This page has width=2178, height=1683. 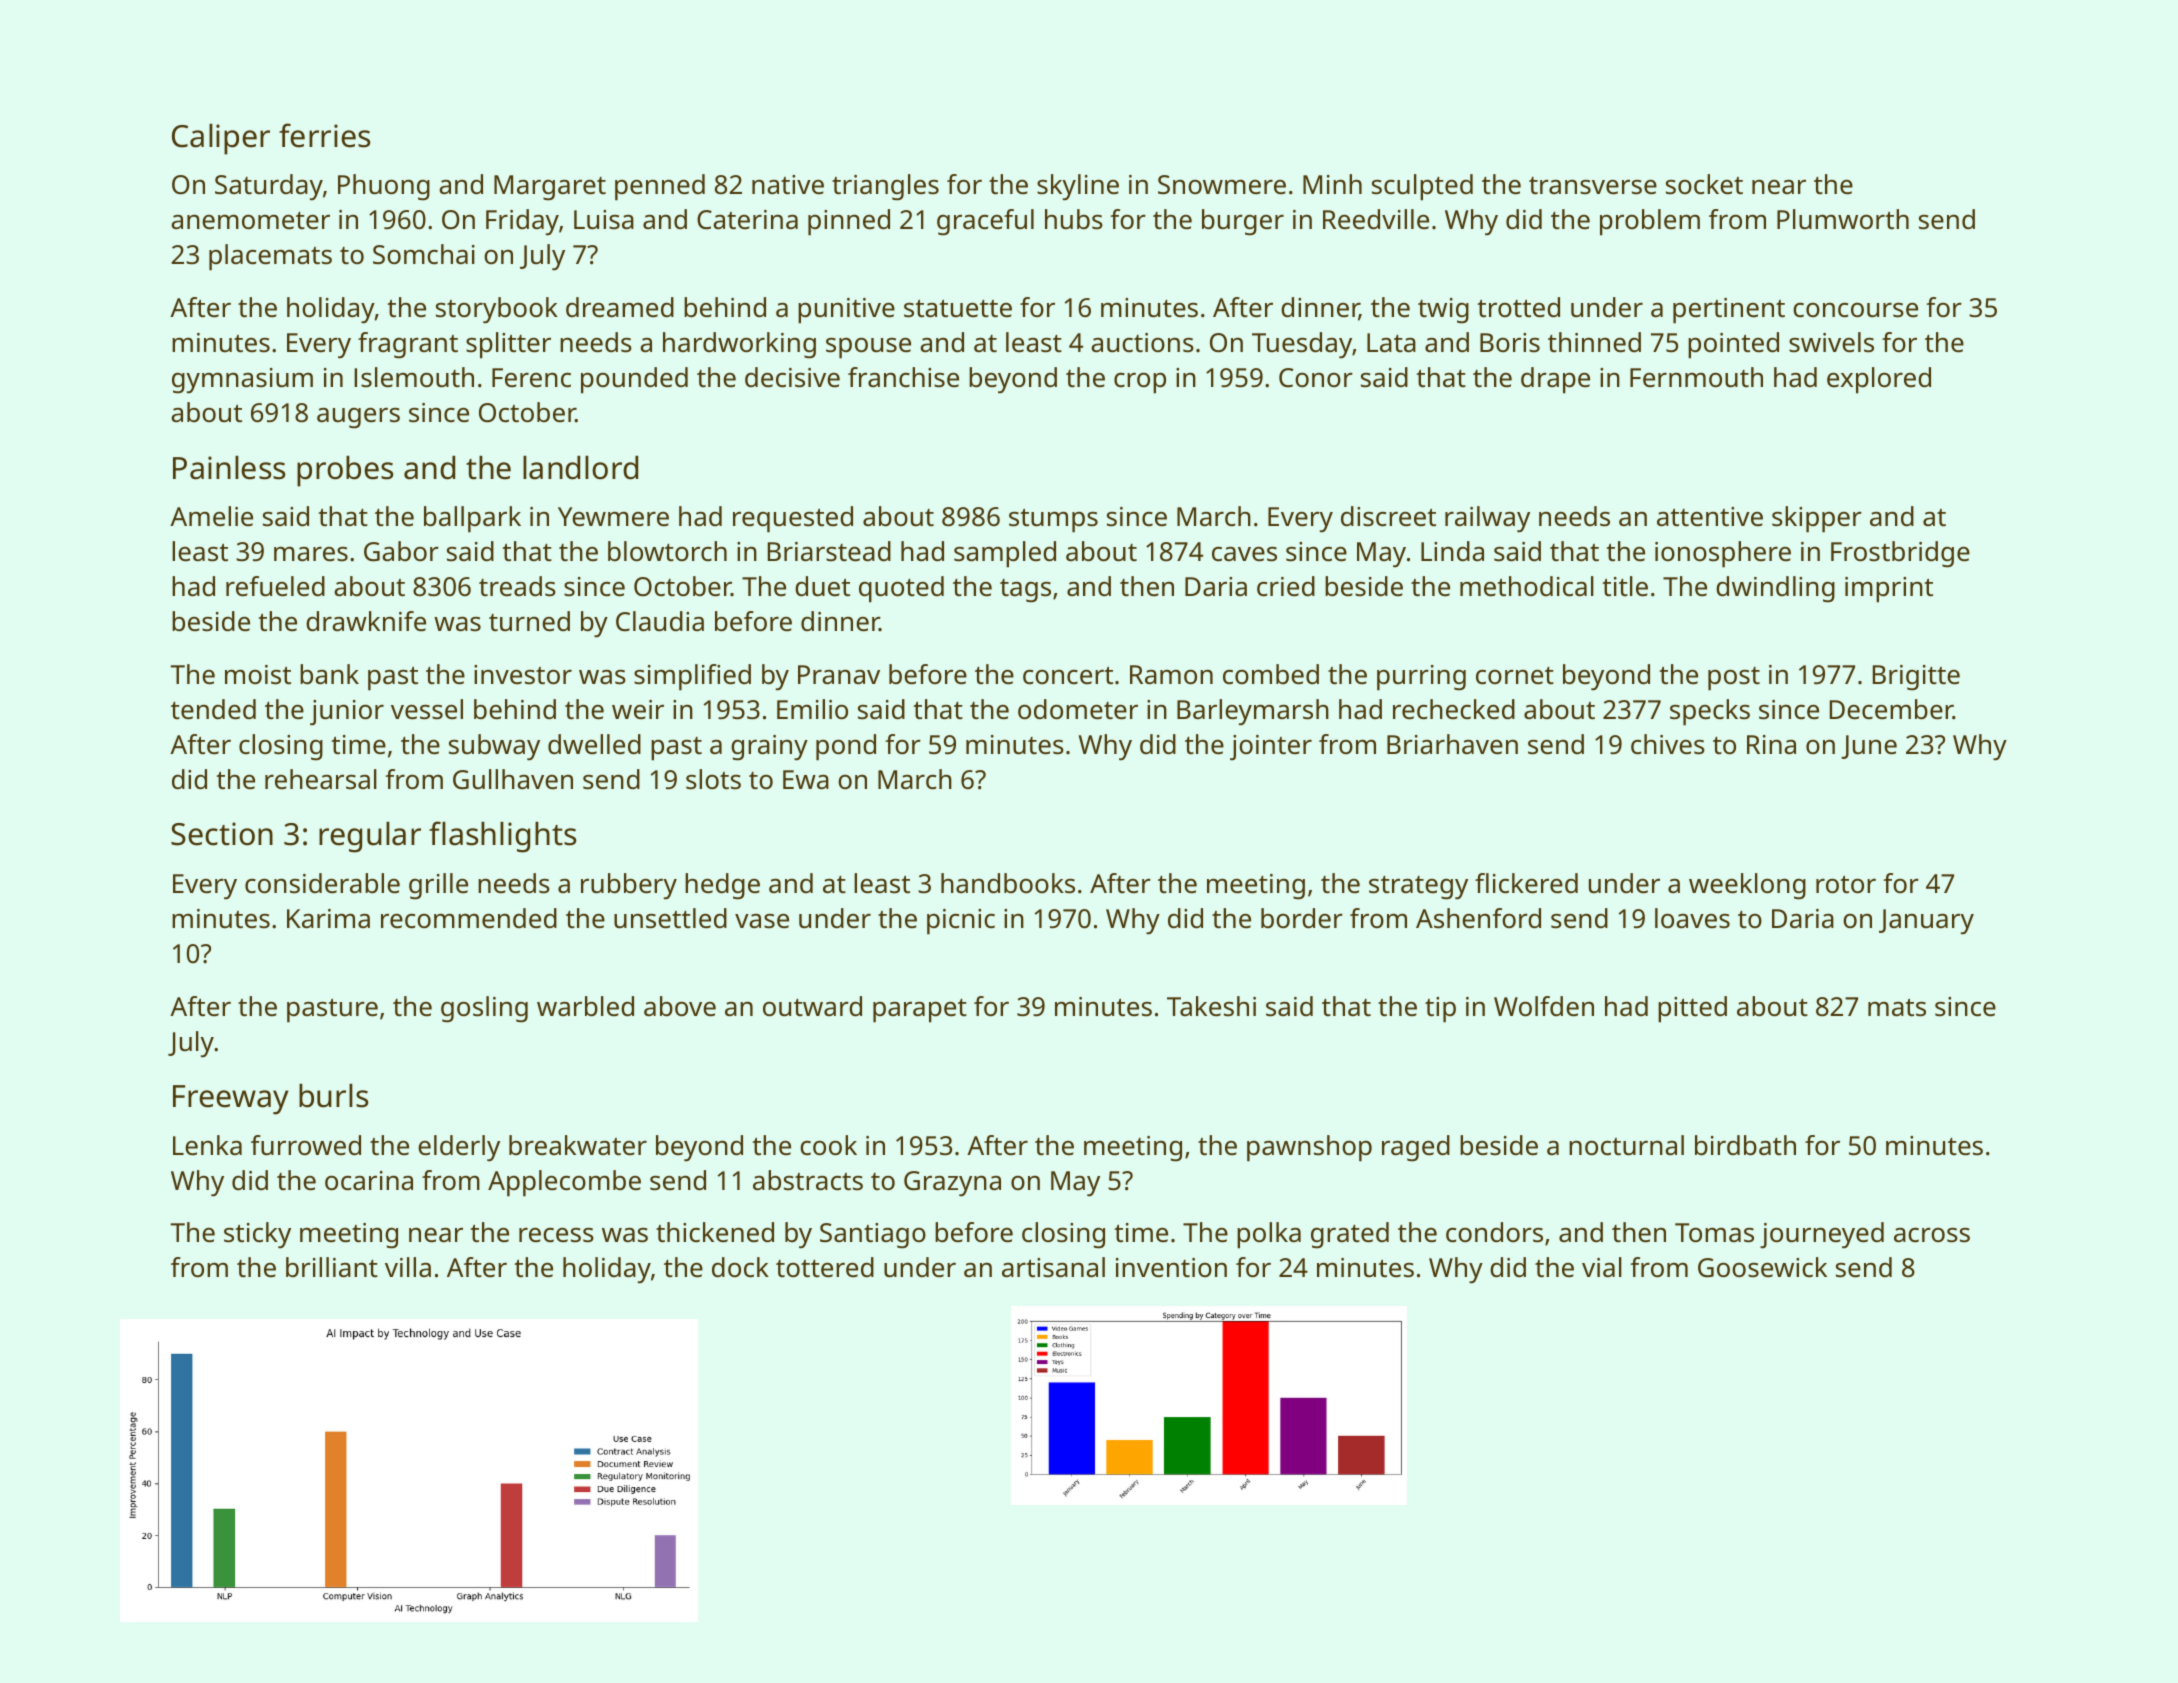 I want to click on Luisa, so click(x=604, y=220).
